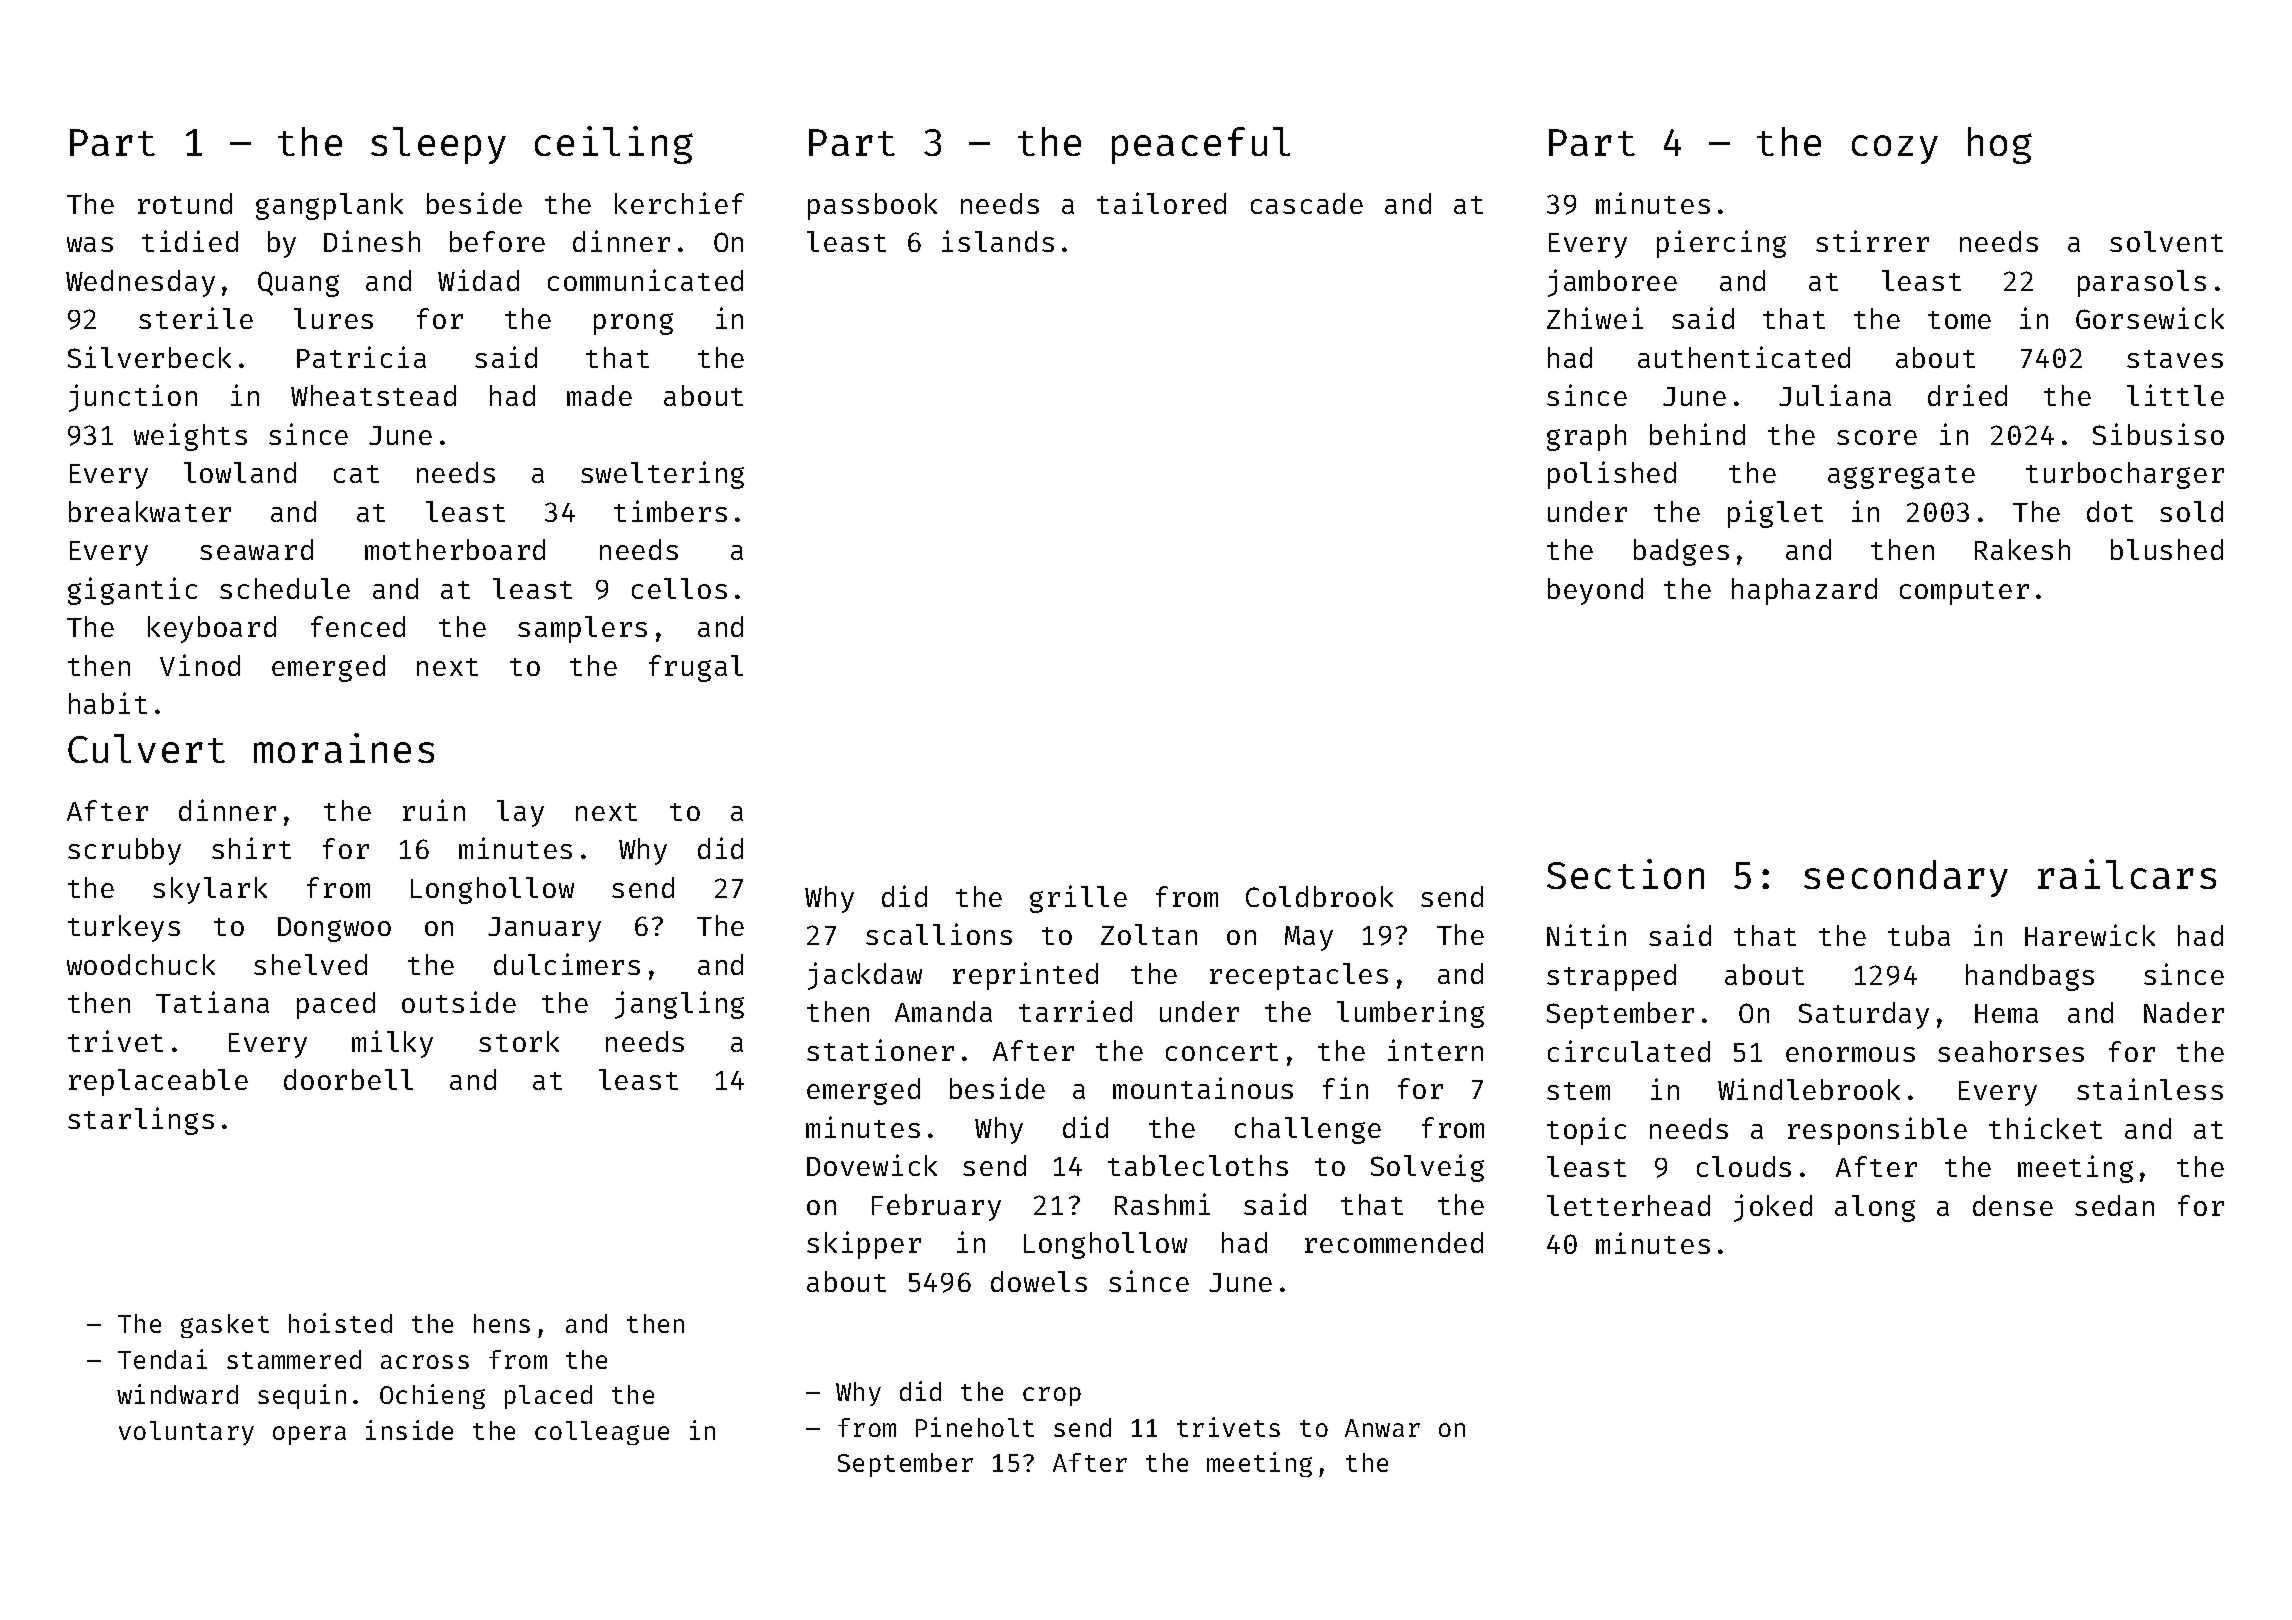 Image resolution: width=2292 pixels, height=1620 pixels. Describe the element at coordinates (2114, 1205) in the page. I see `sedan` at that location.
